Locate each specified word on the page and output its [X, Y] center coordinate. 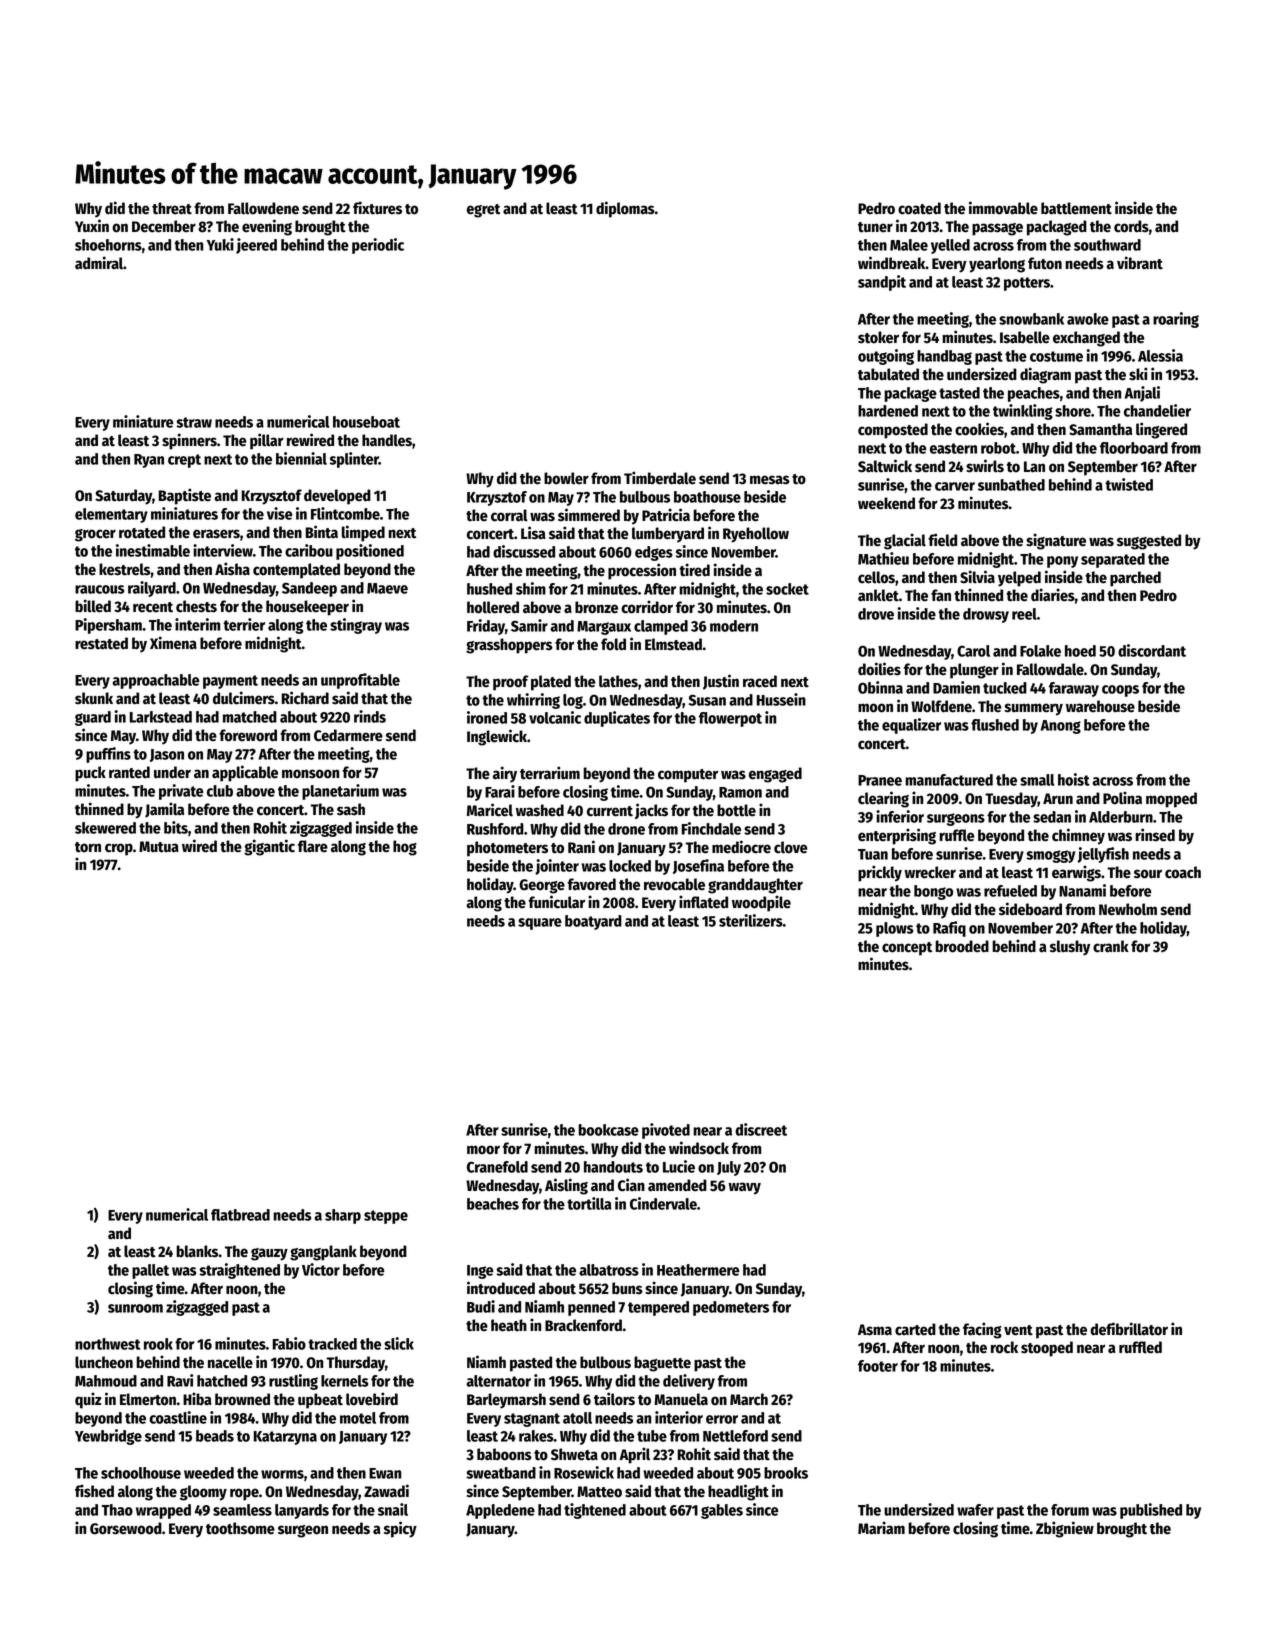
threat [172, 208]
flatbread [240, 1215]
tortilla [589, 1203]
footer [878, 1366]
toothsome [240, 1528]
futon [1045, 263]
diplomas [625, 209]
